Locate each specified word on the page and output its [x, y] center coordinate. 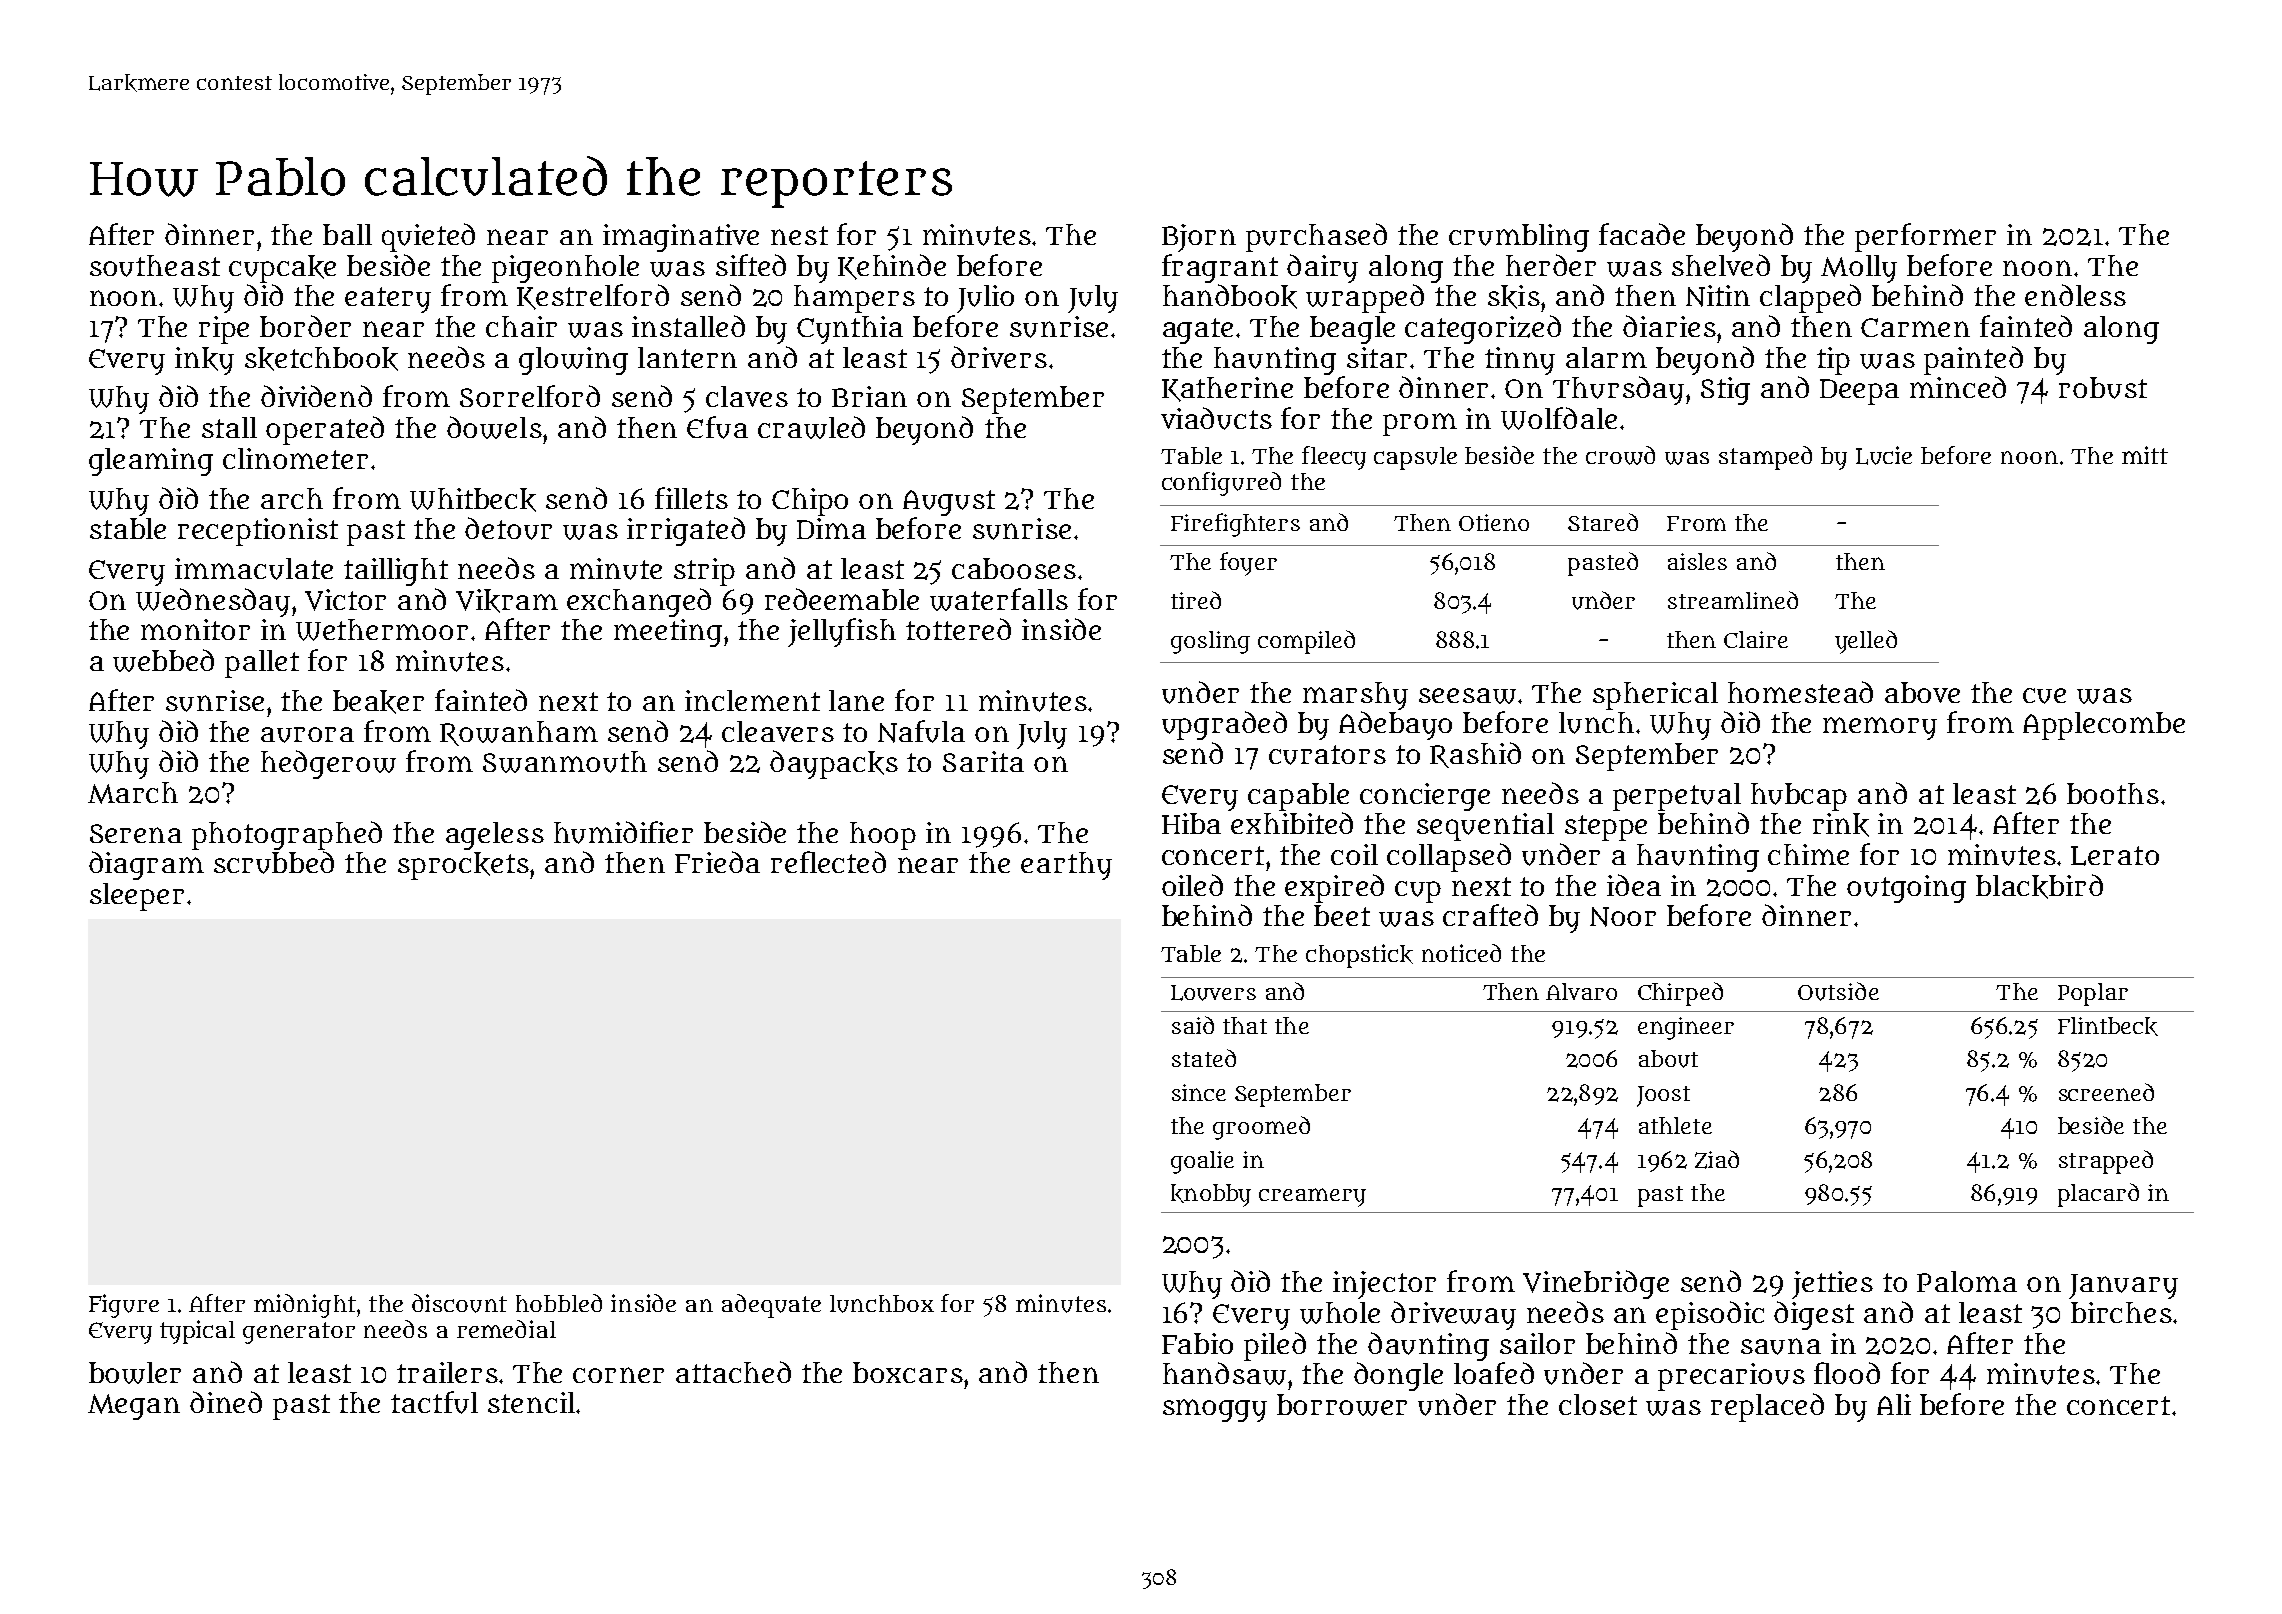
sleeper [137, 897]
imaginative [681, 238]
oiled [1192, 885]
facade [1642, 234]
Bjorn [1199, 238]
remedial [506, 1329]
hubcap [1799, 797]
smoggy [1215, 1410]
